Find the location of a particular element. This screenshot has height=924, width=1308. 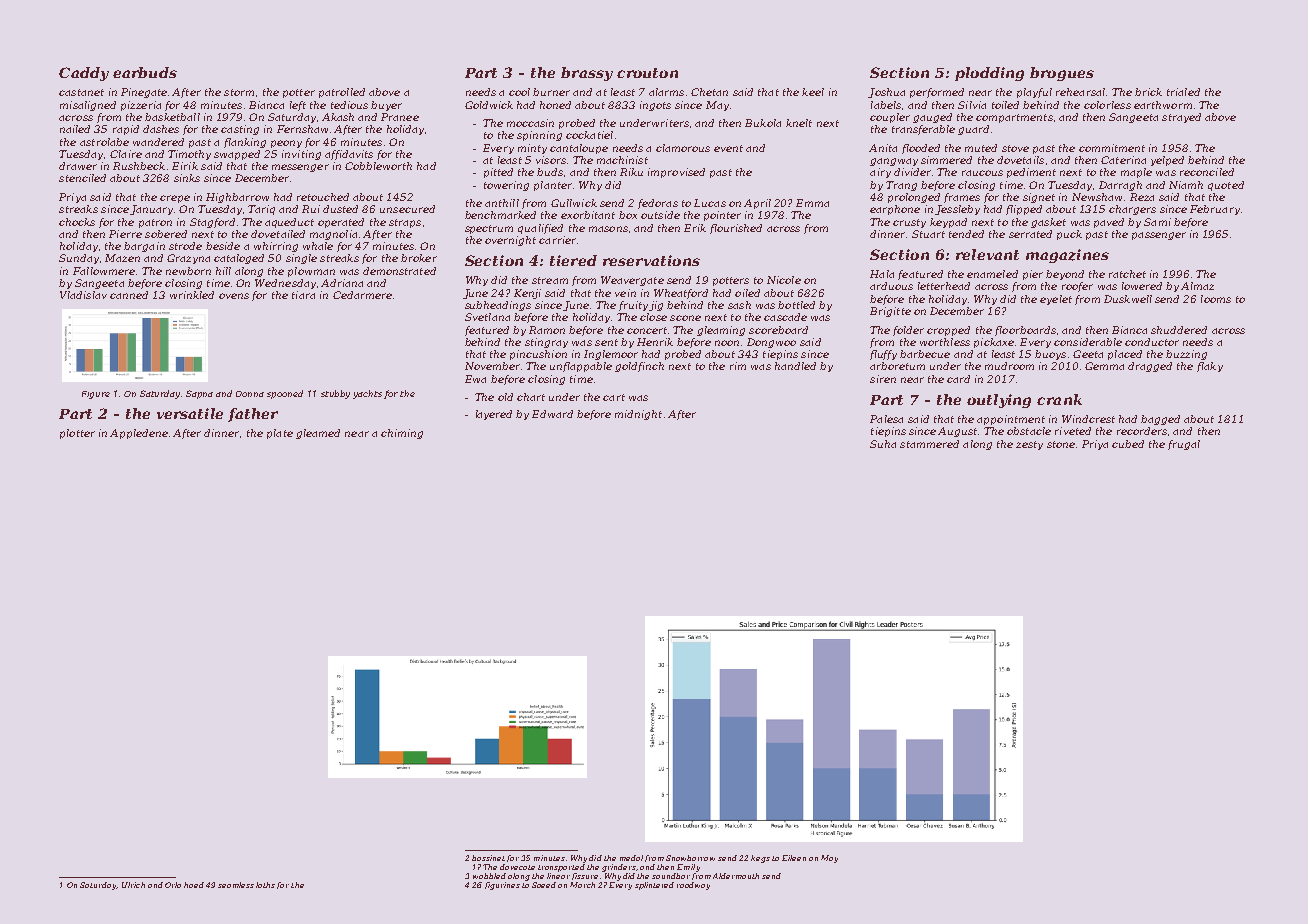

brassy is located at coordinates (587, 74).
